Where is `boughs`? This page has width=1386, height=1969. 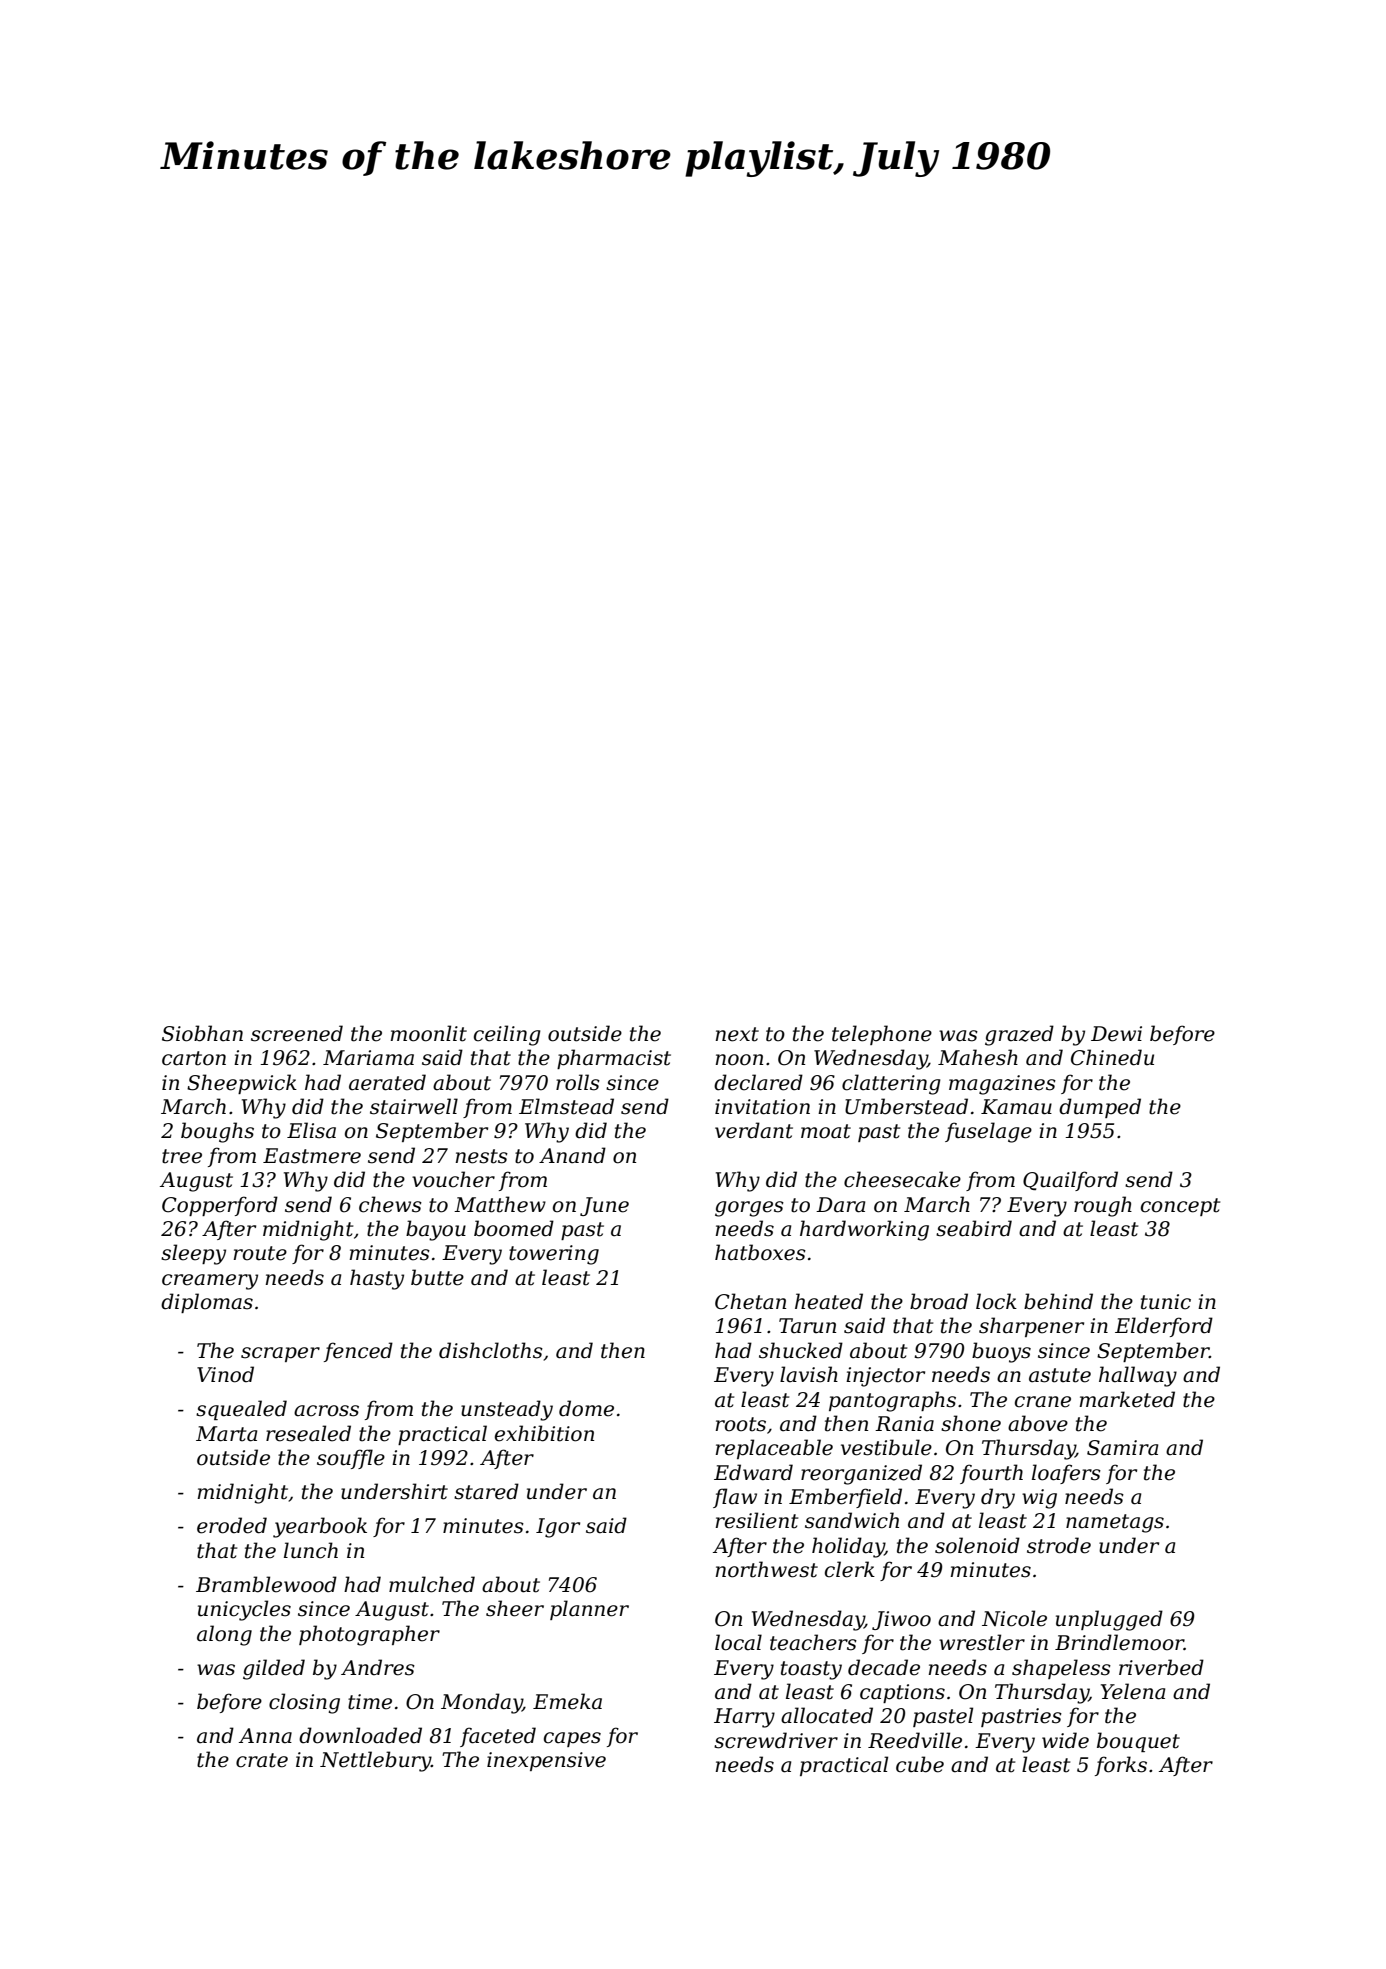
boughs is located at coordinates (217, 1132).
